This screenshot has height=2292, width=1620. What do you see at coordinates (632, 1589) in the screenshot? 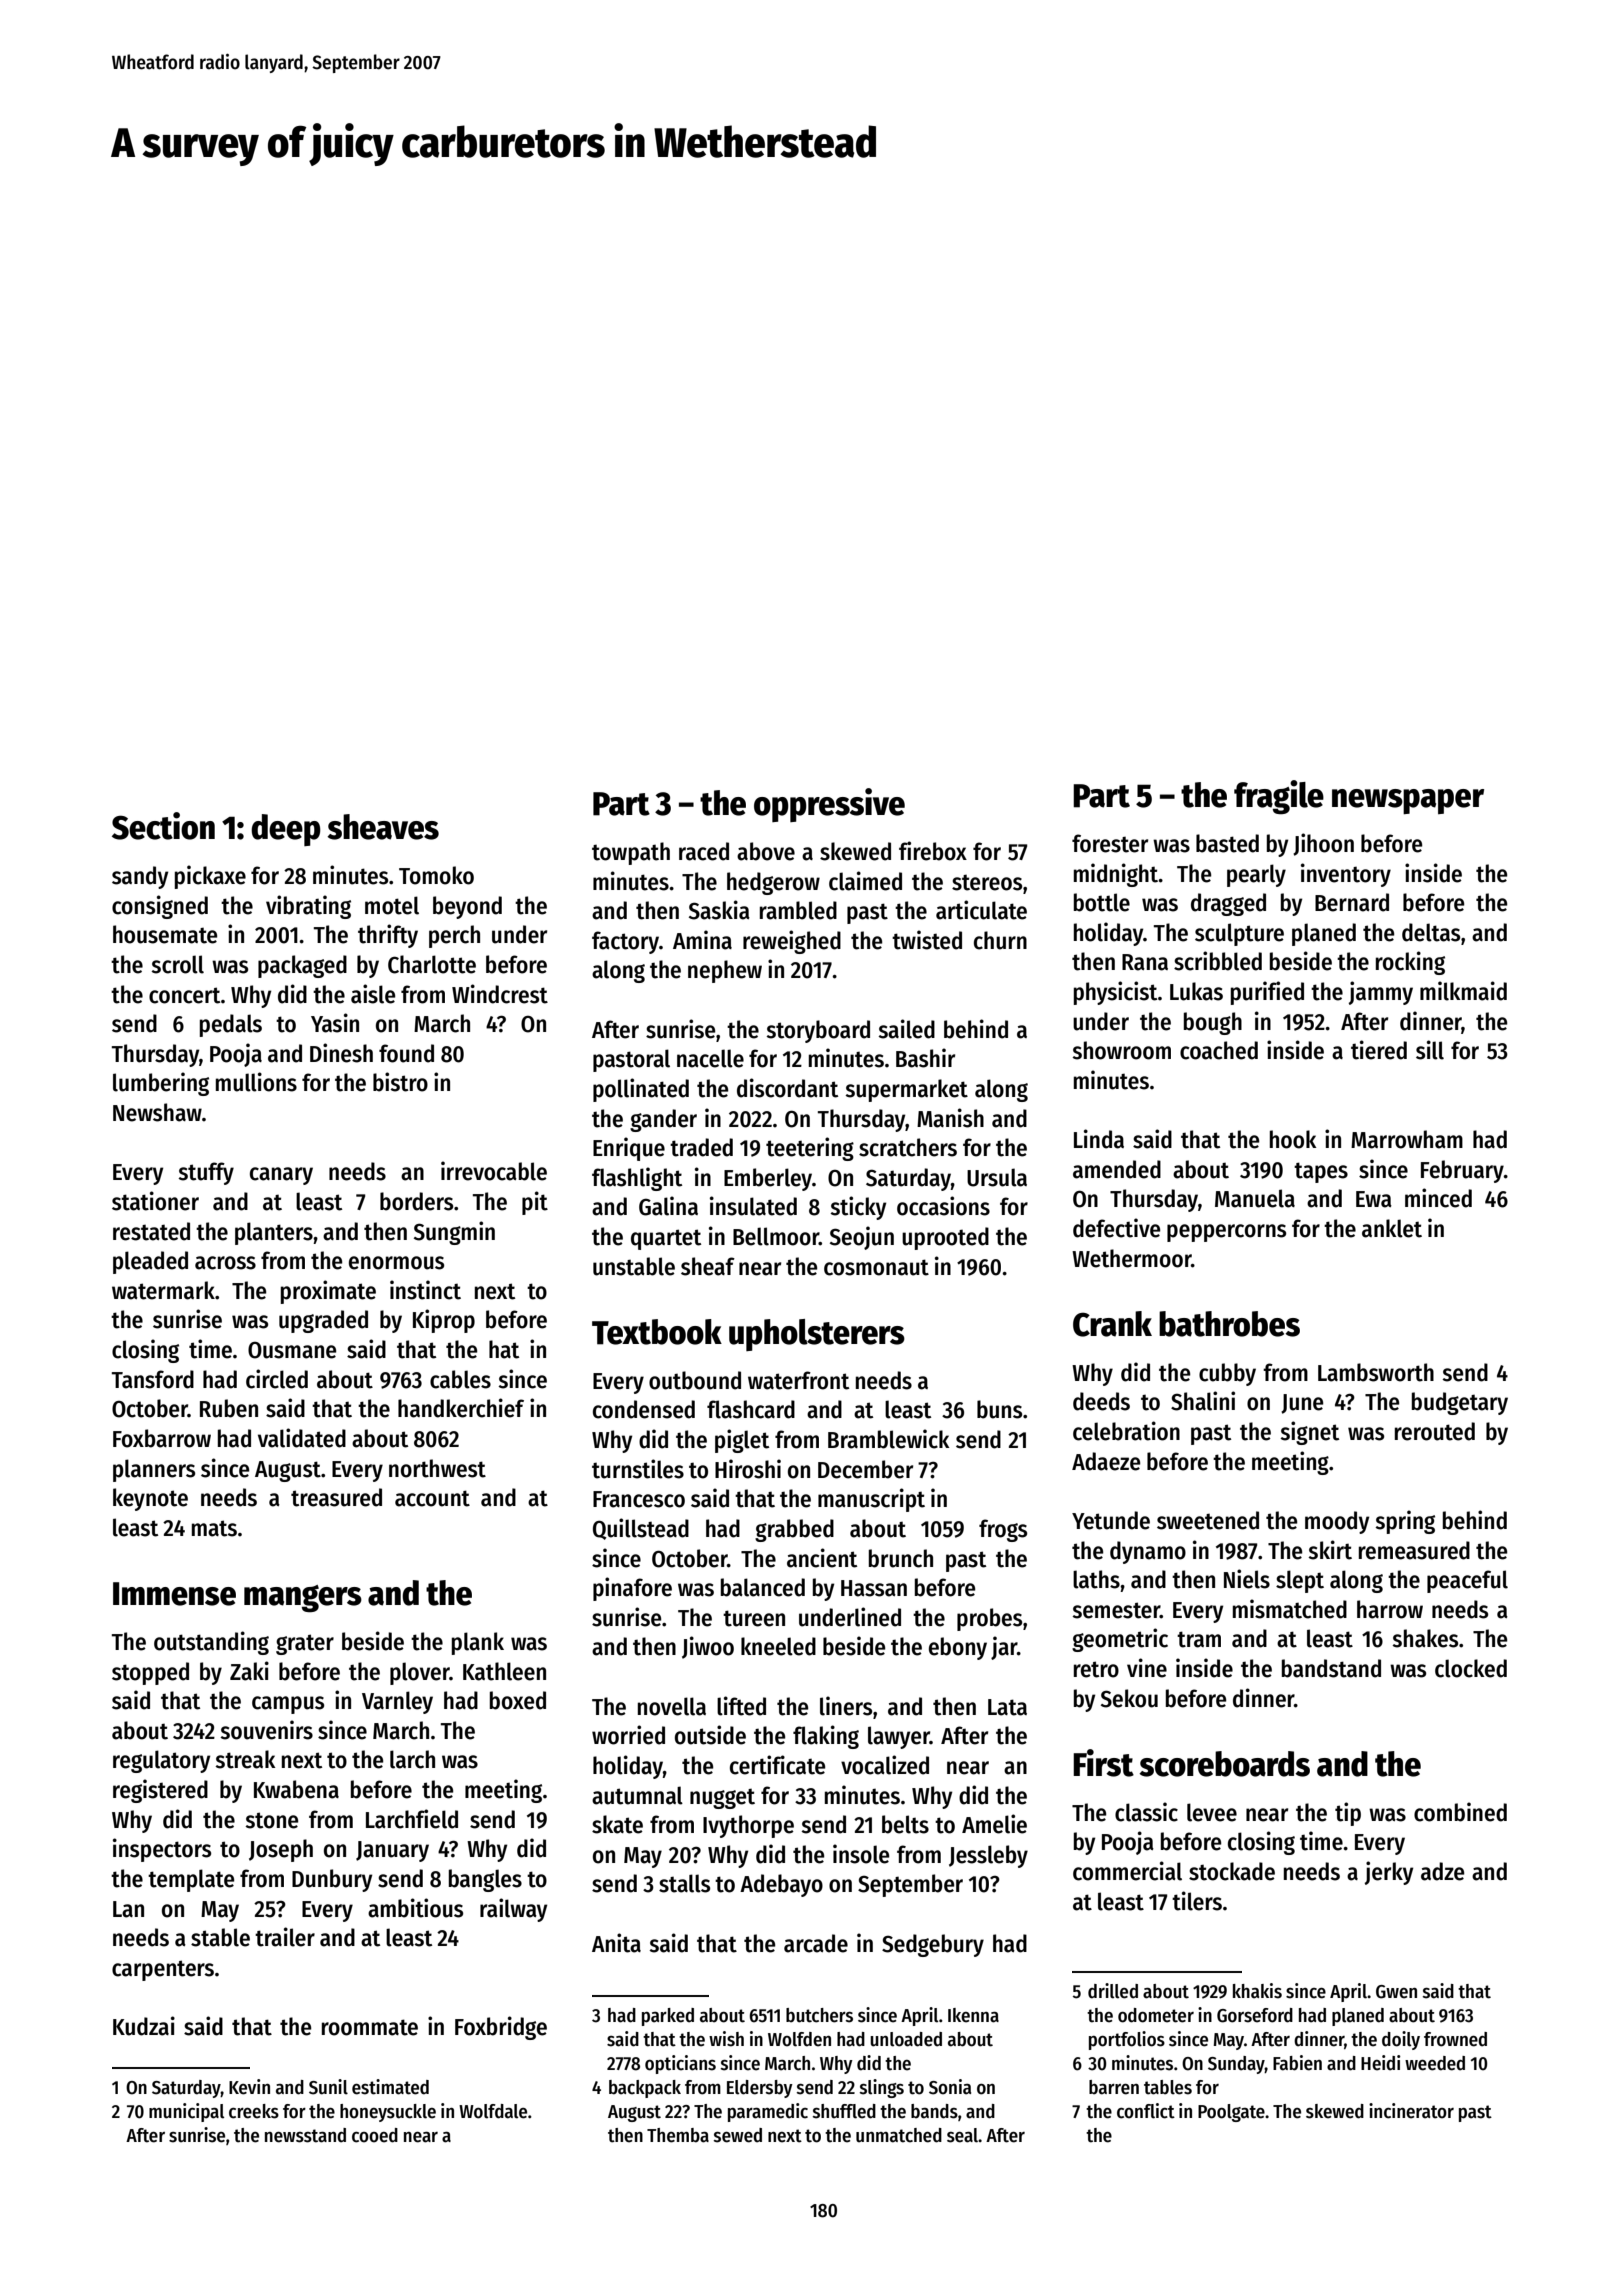
I see `pinafore` at bounding box center [632, 1589].
